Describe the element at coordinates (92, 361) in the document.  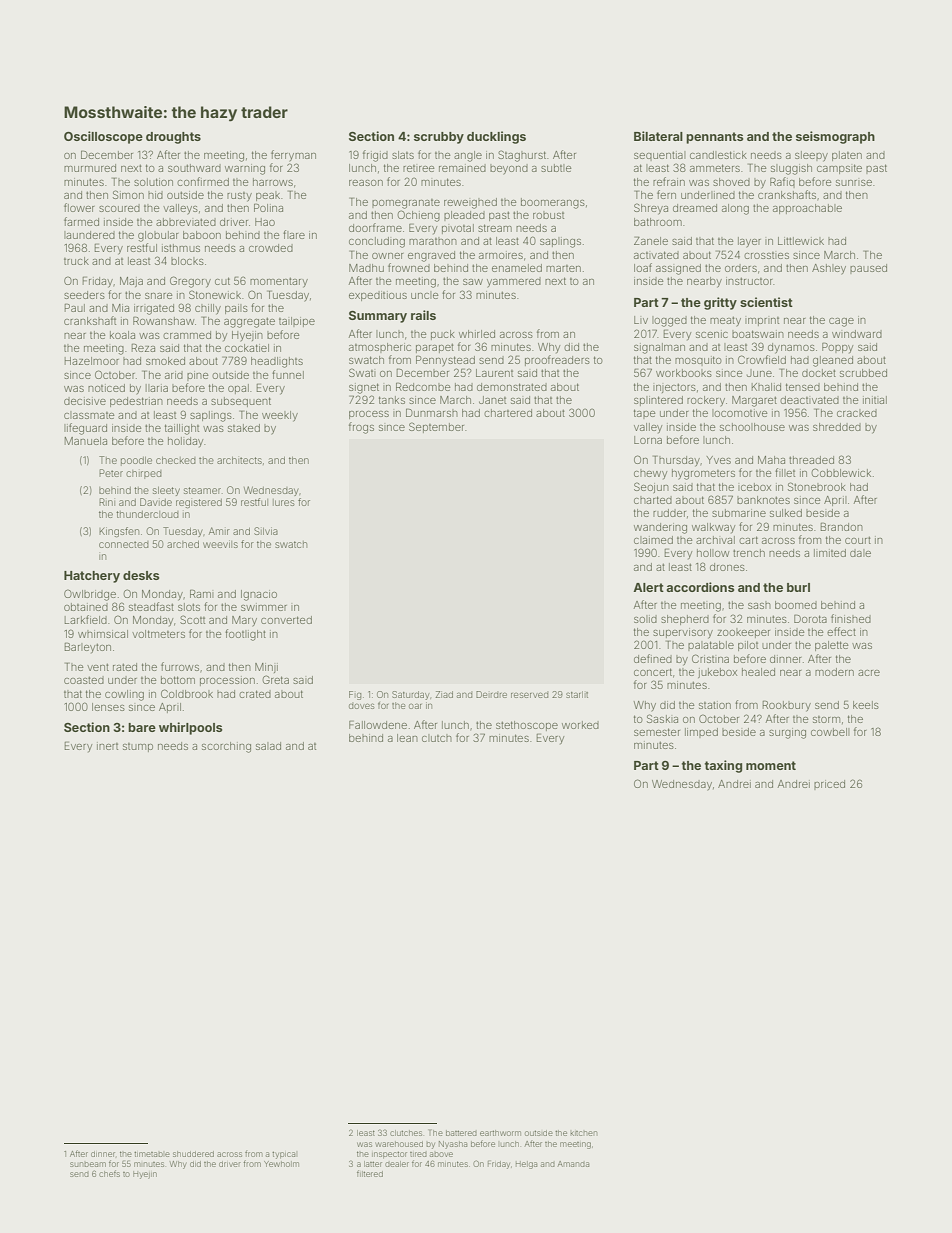
I see `Hazelmoor` at that location.
